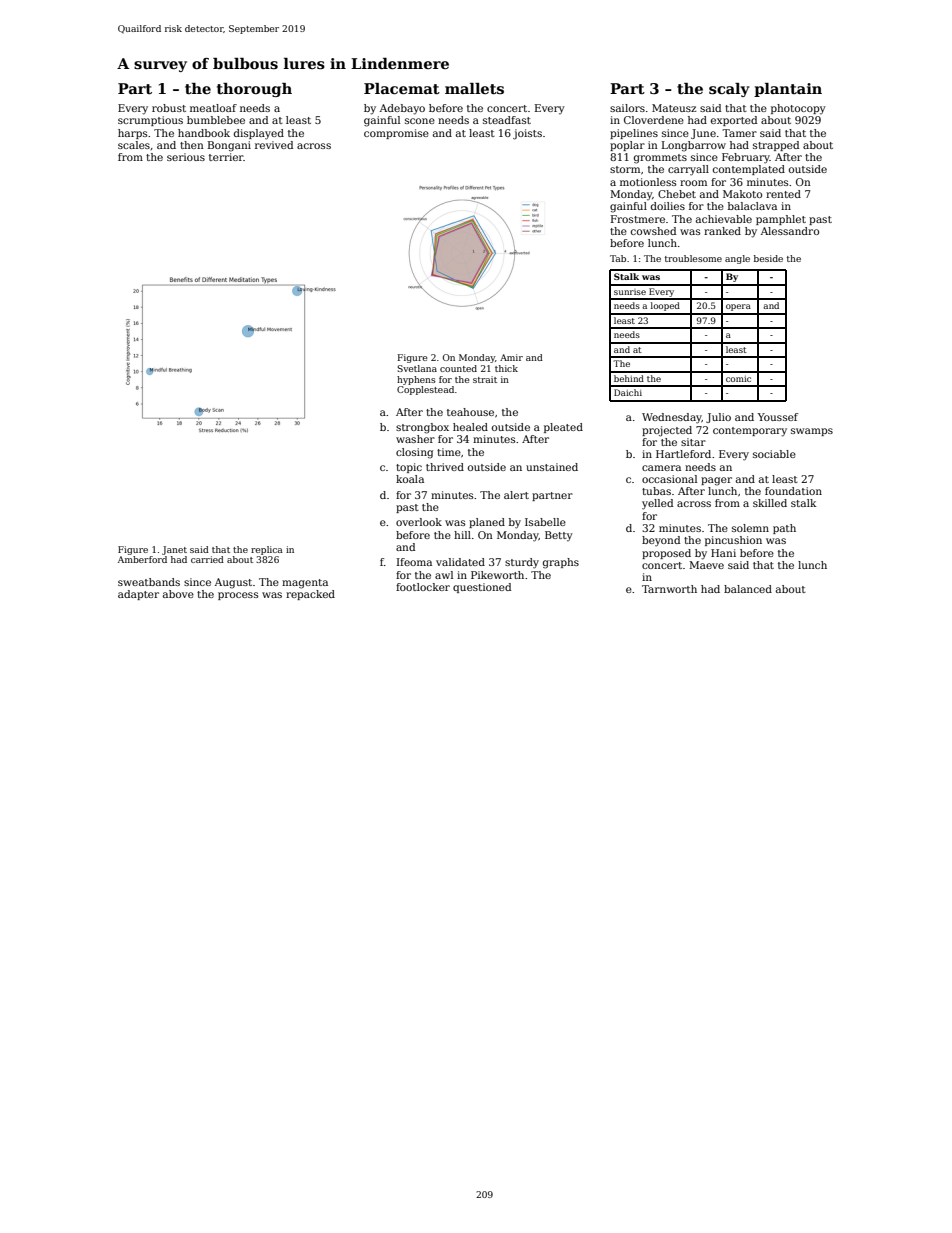 This screenshot has height=1233, width=952. Describe the element at coordinates (402, 88) in the screenshot. I see `Placemat` at that location.
